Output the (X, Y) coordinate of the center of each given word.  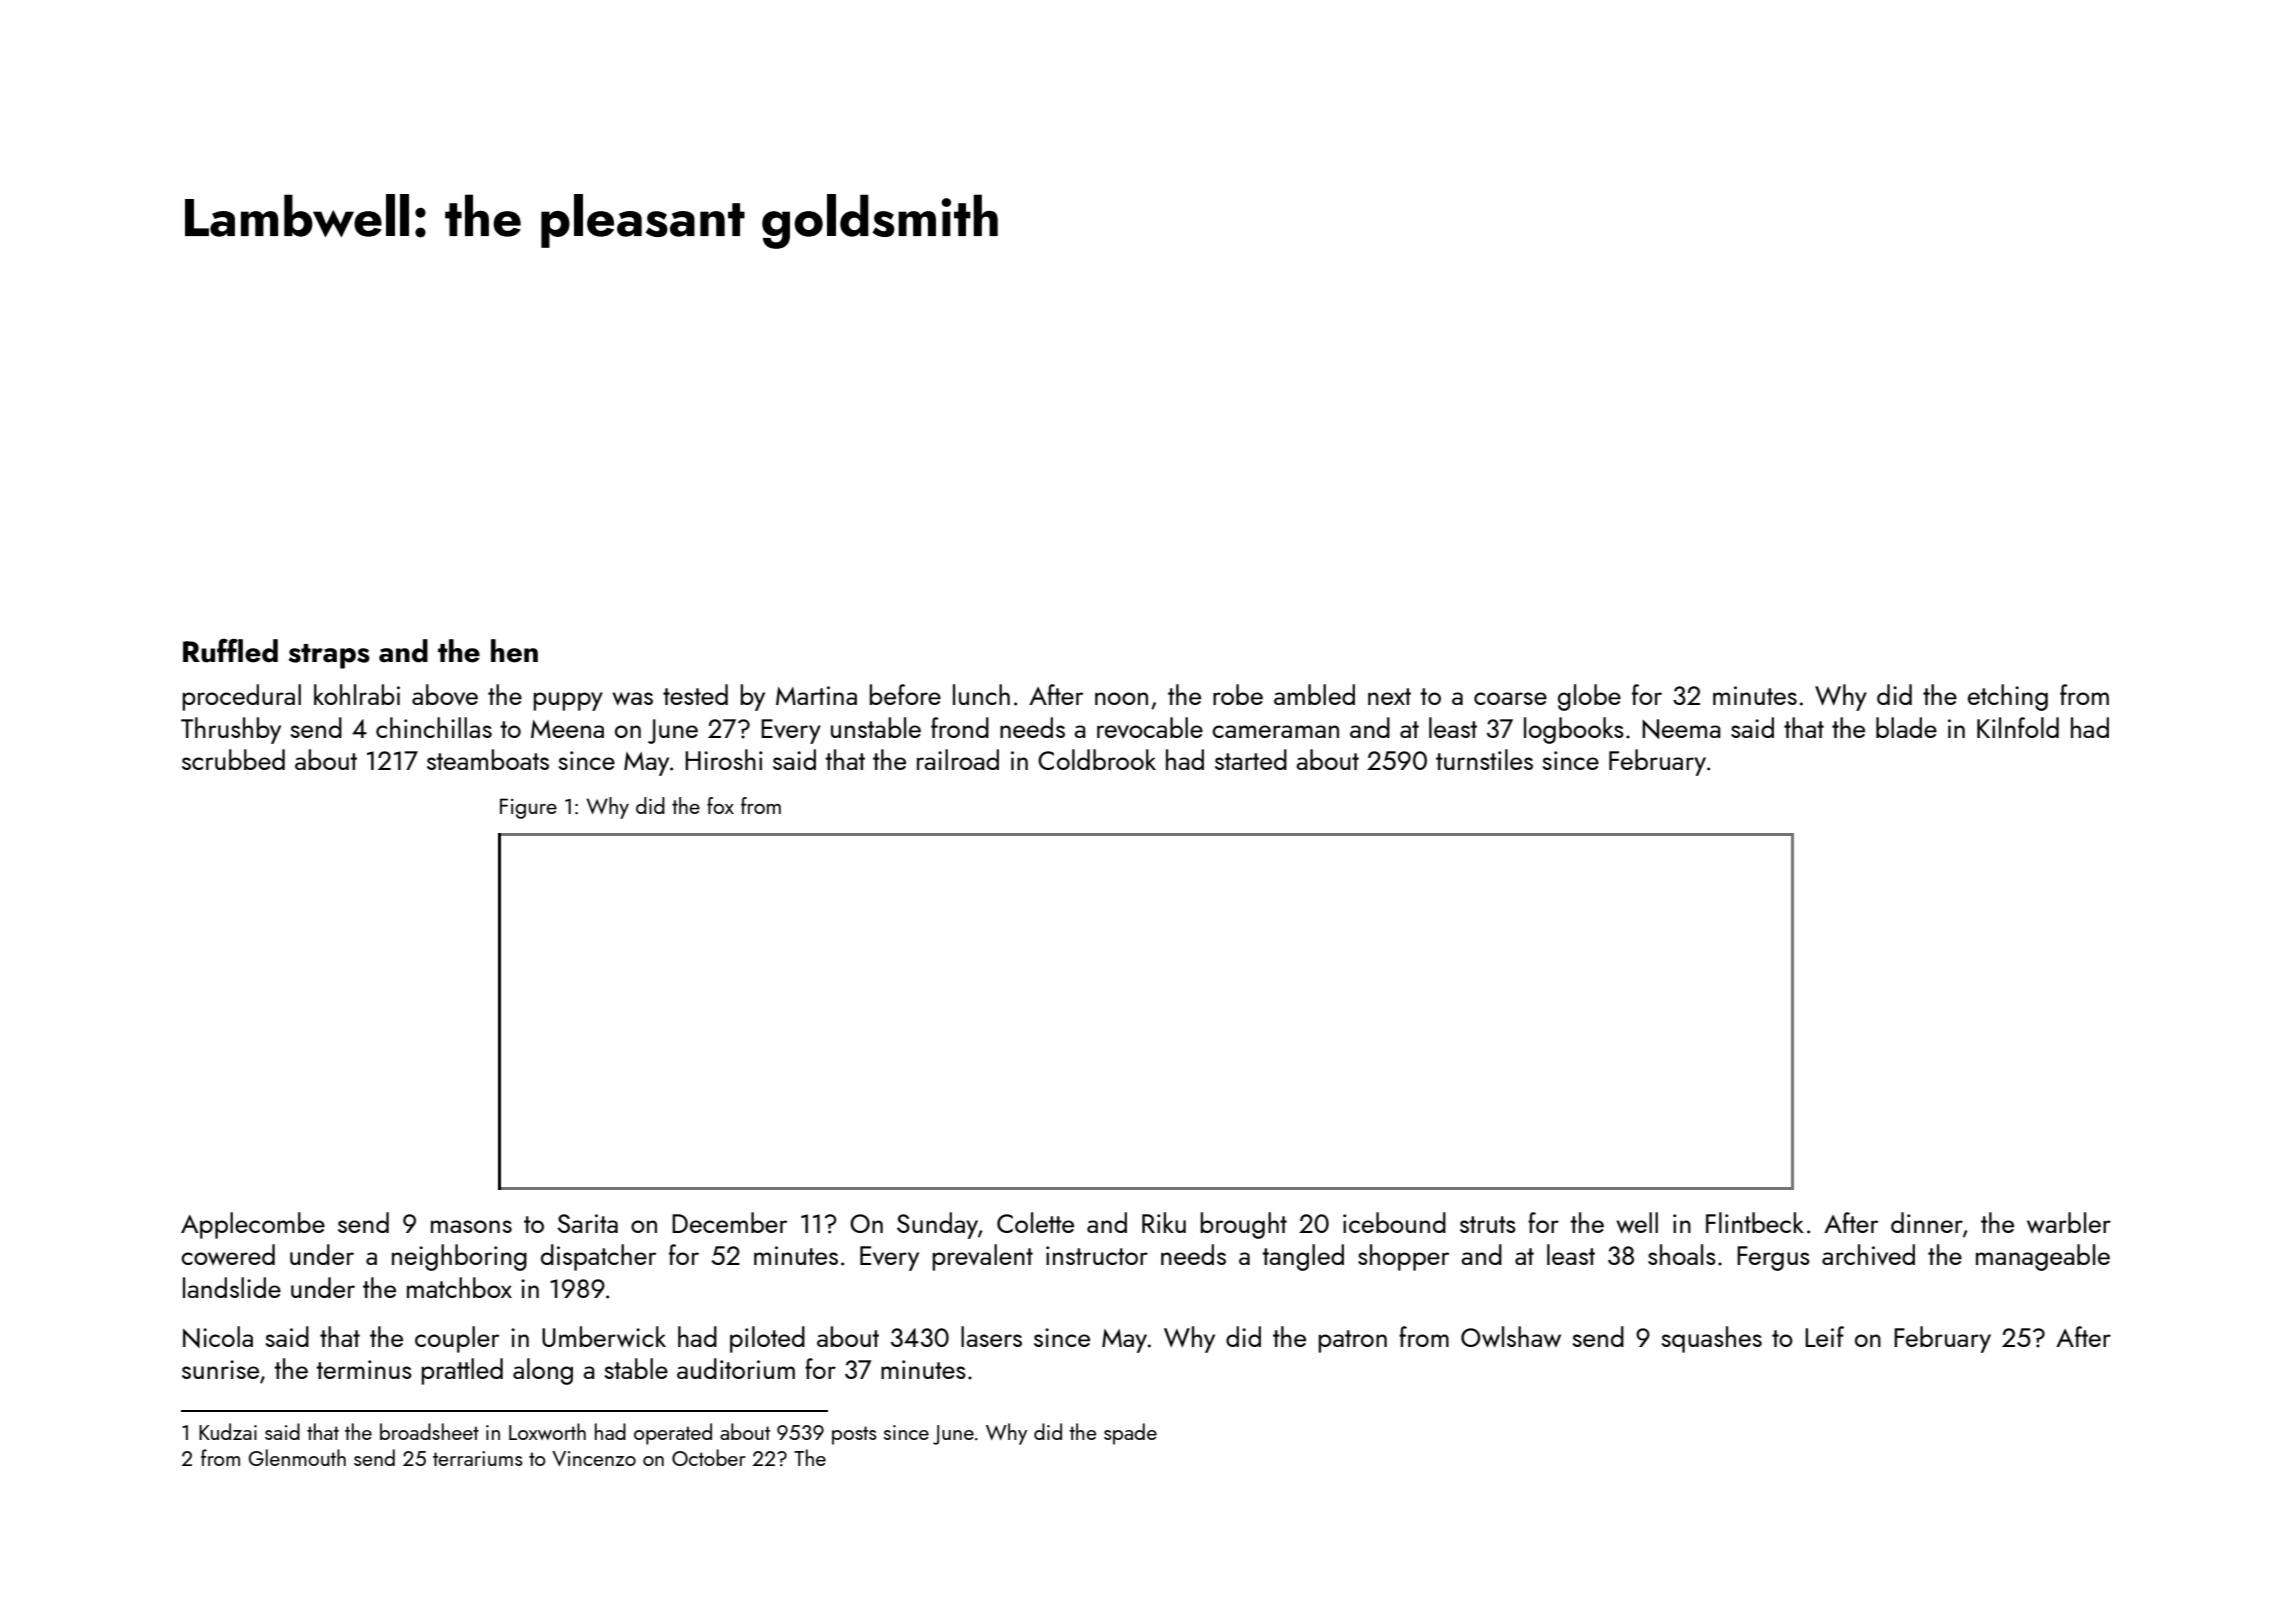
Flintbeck (1755, 1222)
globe (1589, 697)
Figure (528, 808)
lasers (991, 1336)
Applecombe (253, 1225)
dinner (1927, 1222)
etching (2008, 697)
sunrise (220, 1369)
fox (720, 805)
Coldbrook (1097, 759)
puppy (568, 701)
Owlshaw (1511, 1336)
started (1251, 759)
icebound (1394, 1222)
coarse (1510, 698)
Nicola (218, 1337)
